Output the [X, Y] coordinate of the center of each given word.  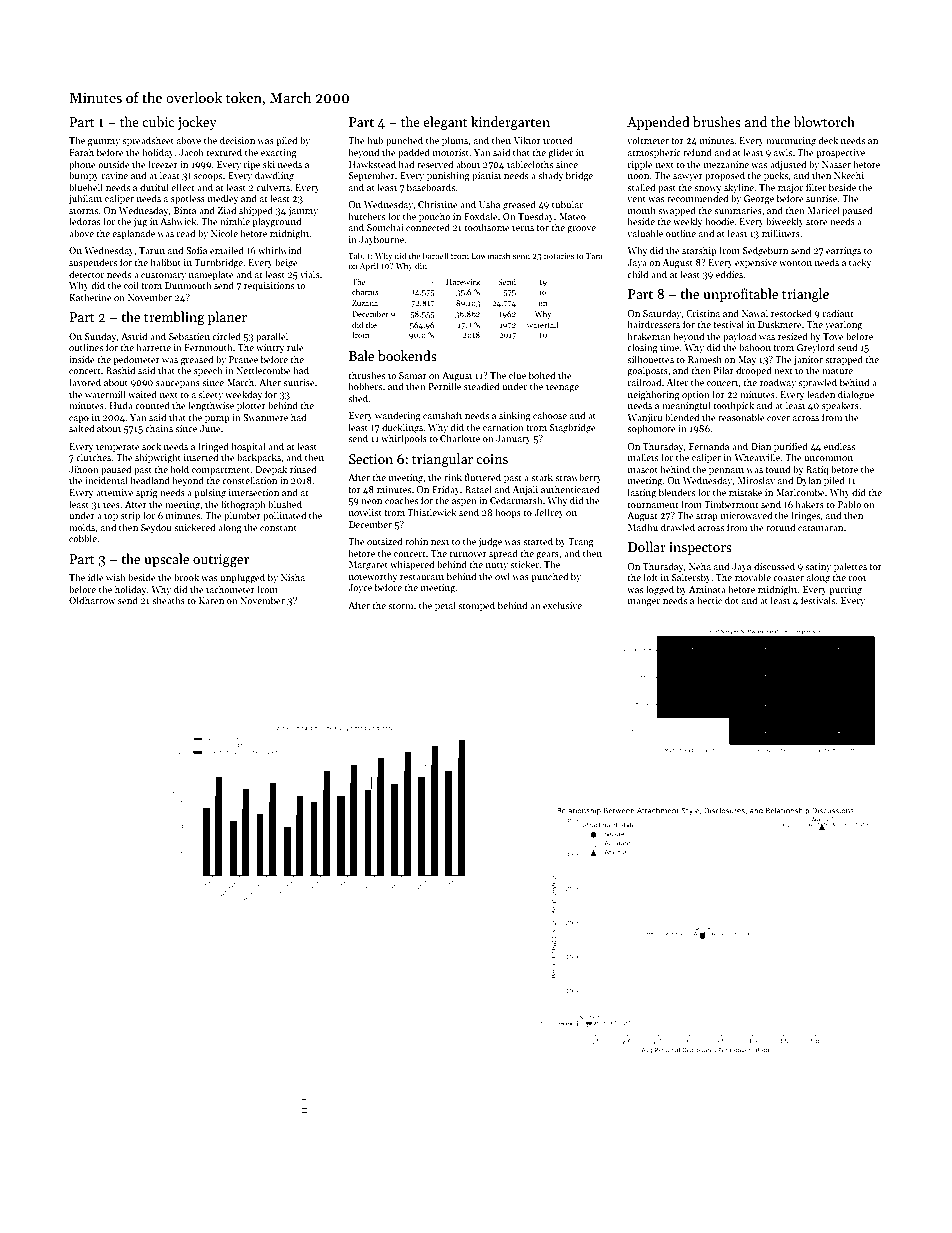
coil [131, 285]
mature [837, 371]
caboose [550, 415]
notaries [559, 256]
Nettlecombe [263, 370]
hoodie [719, 221]
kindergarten [510, 123]
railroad [644, 382]
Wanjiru [645, 418]
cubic [158, 121]
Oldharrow [92, 600]
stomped [476, 606]
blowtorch [824, 121]
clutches [93, 457]
